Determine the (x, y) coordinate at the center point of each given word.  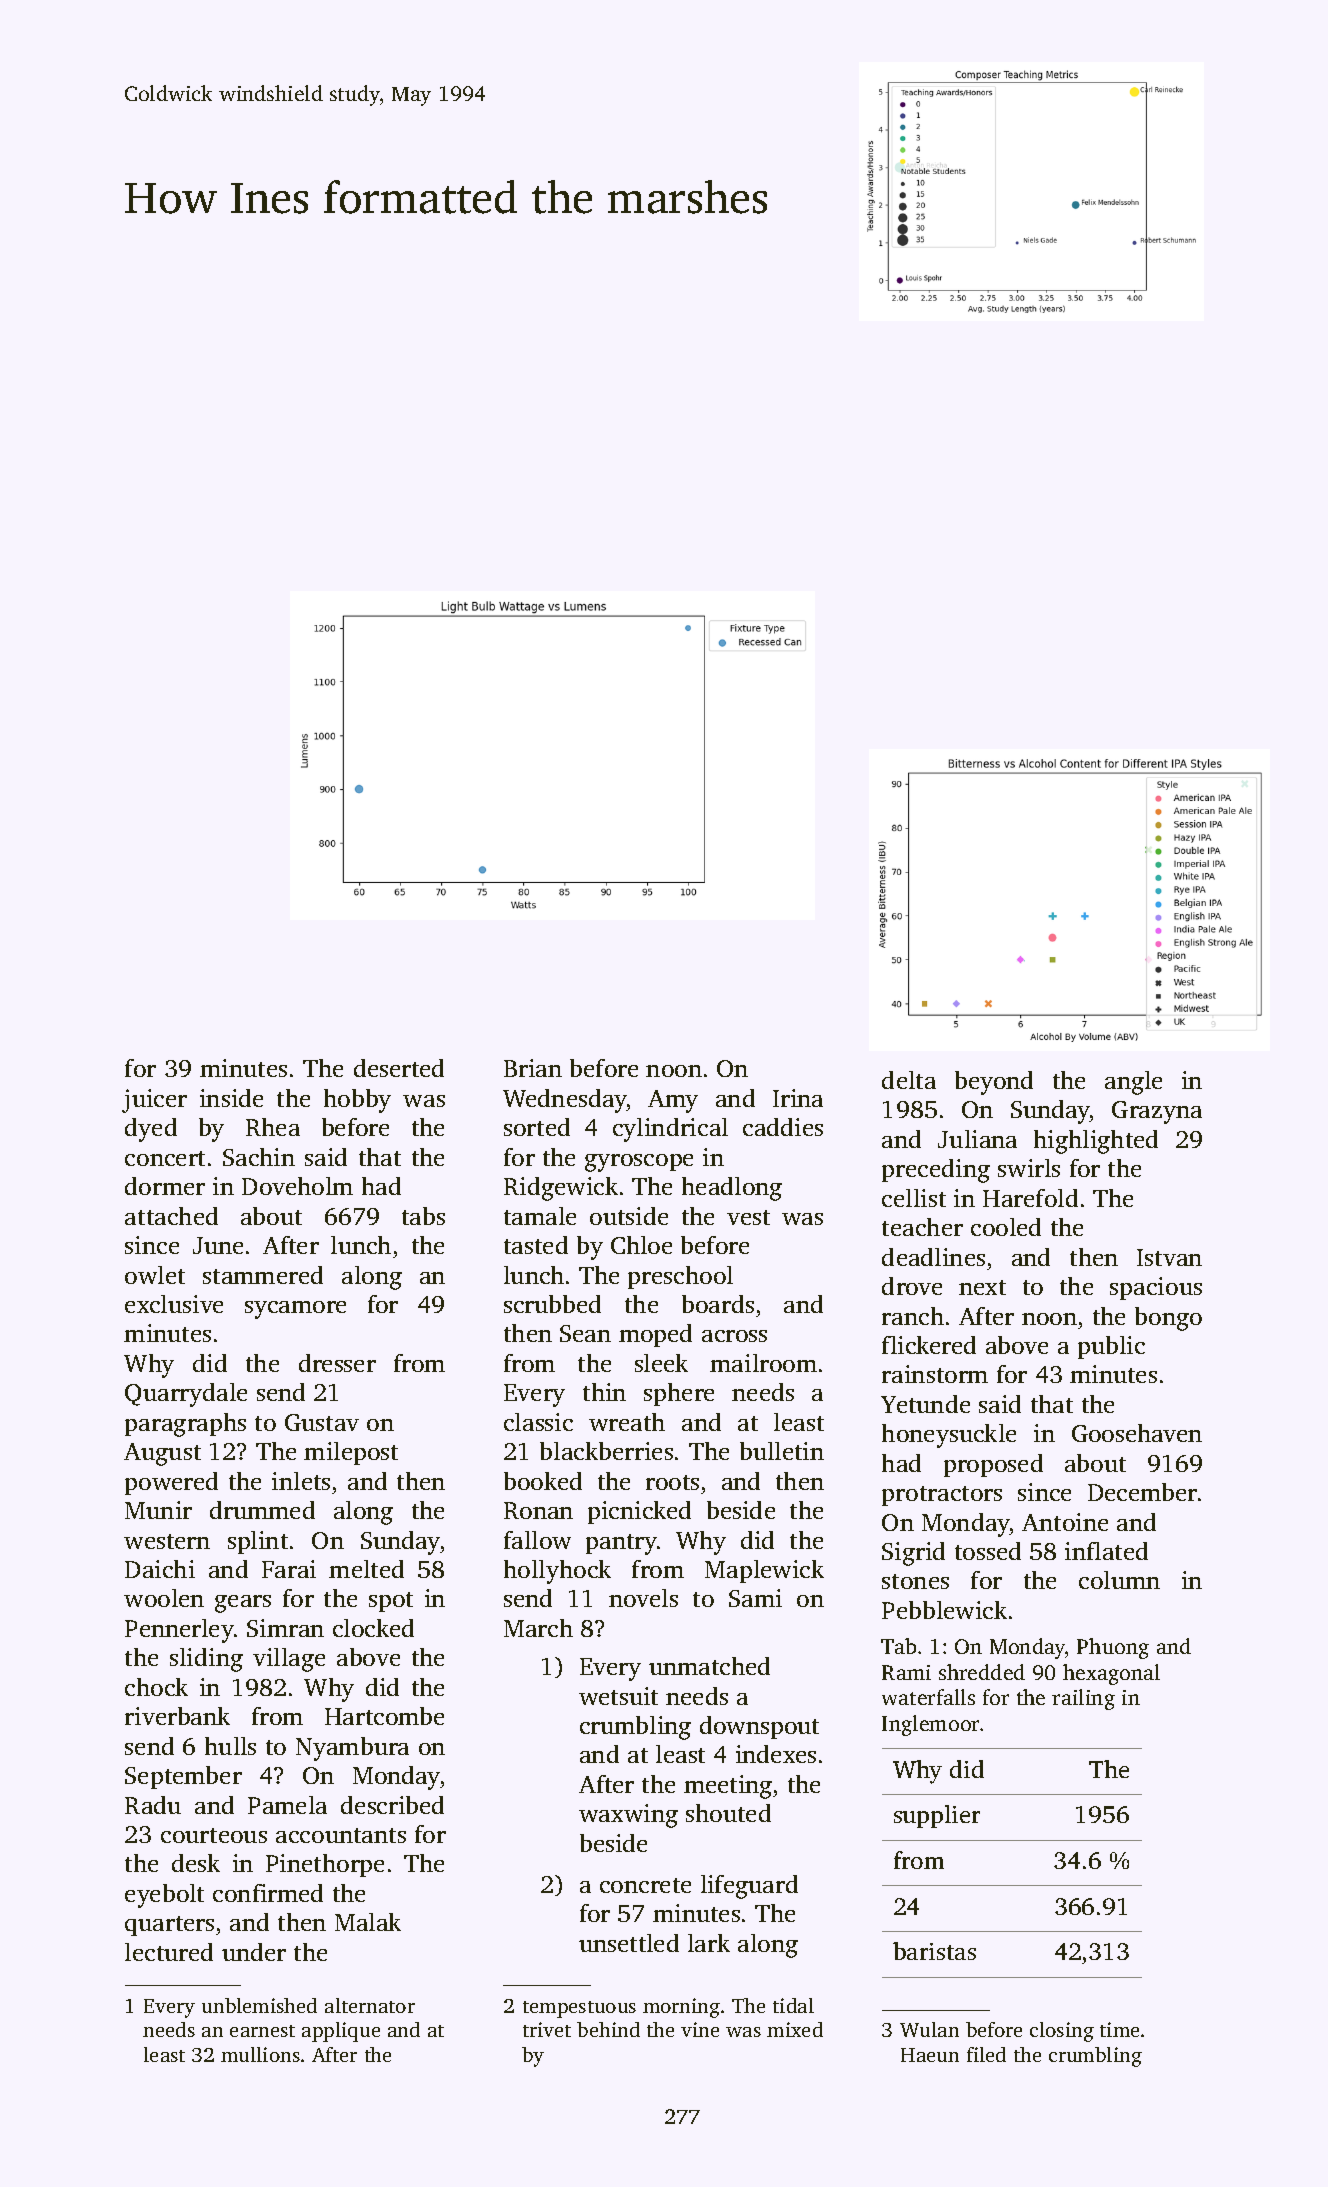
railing (1083, 1699)
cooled (1006, 1227)
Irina (798, 1098)
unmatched (709, 1666)
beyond (994, 1083)
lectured (169, 1952)
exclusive (174, 1304)
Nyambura (352, 1749)
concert (165, 1158)
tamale (540, 1216)
